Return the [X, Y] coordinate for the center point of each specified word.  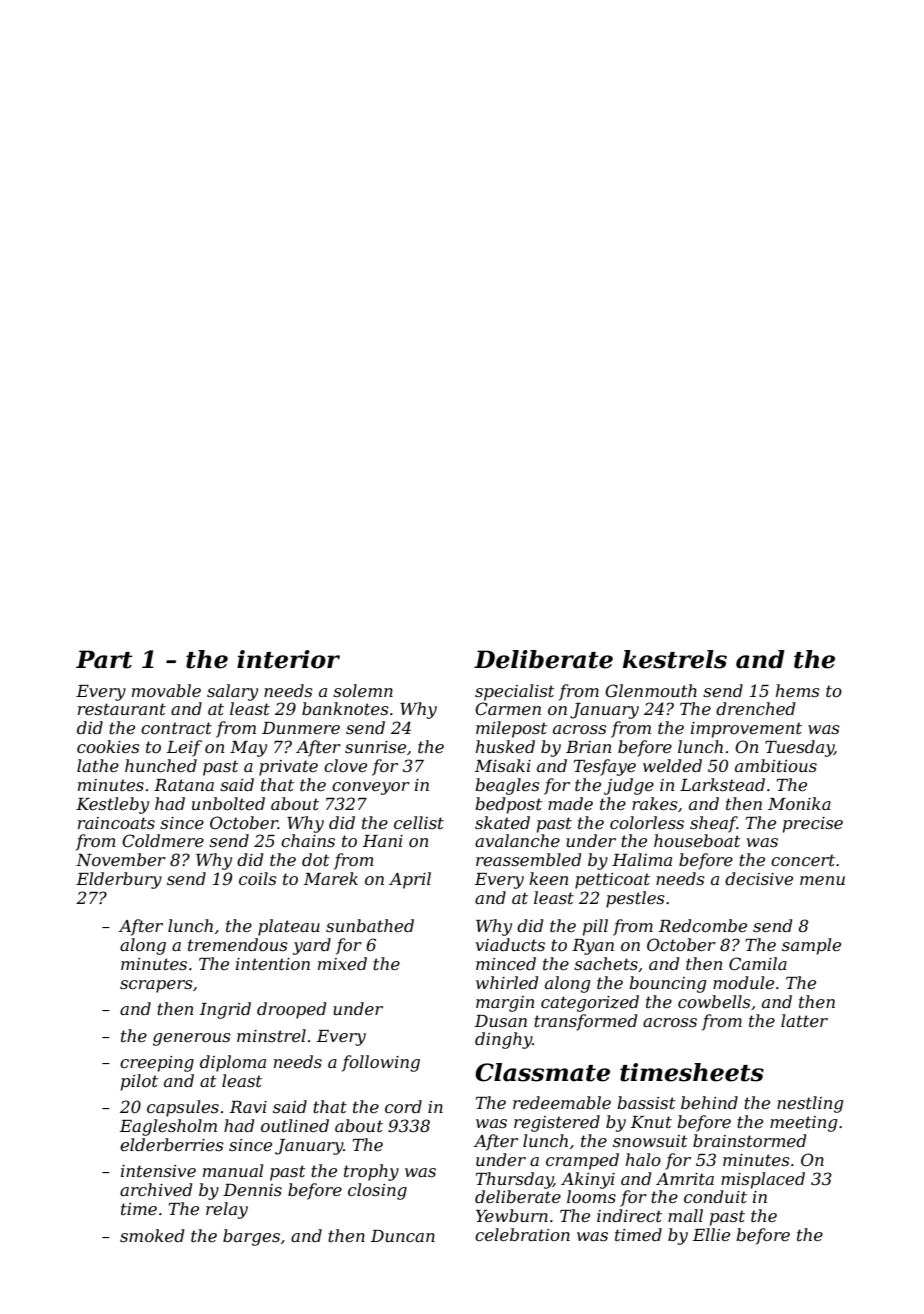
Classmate [542, 1072]
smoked [152, 1235]
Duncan [403, 1236]
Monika [799, 803]
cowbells [714, 1001]
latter [804, 1020]
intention [273, 964]
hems [798, 690]
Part [104, 659]
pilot [139, 1082]
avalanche [517, 840]
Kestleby [112, 805]
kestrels [675, 659]
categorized [590, 1003]
